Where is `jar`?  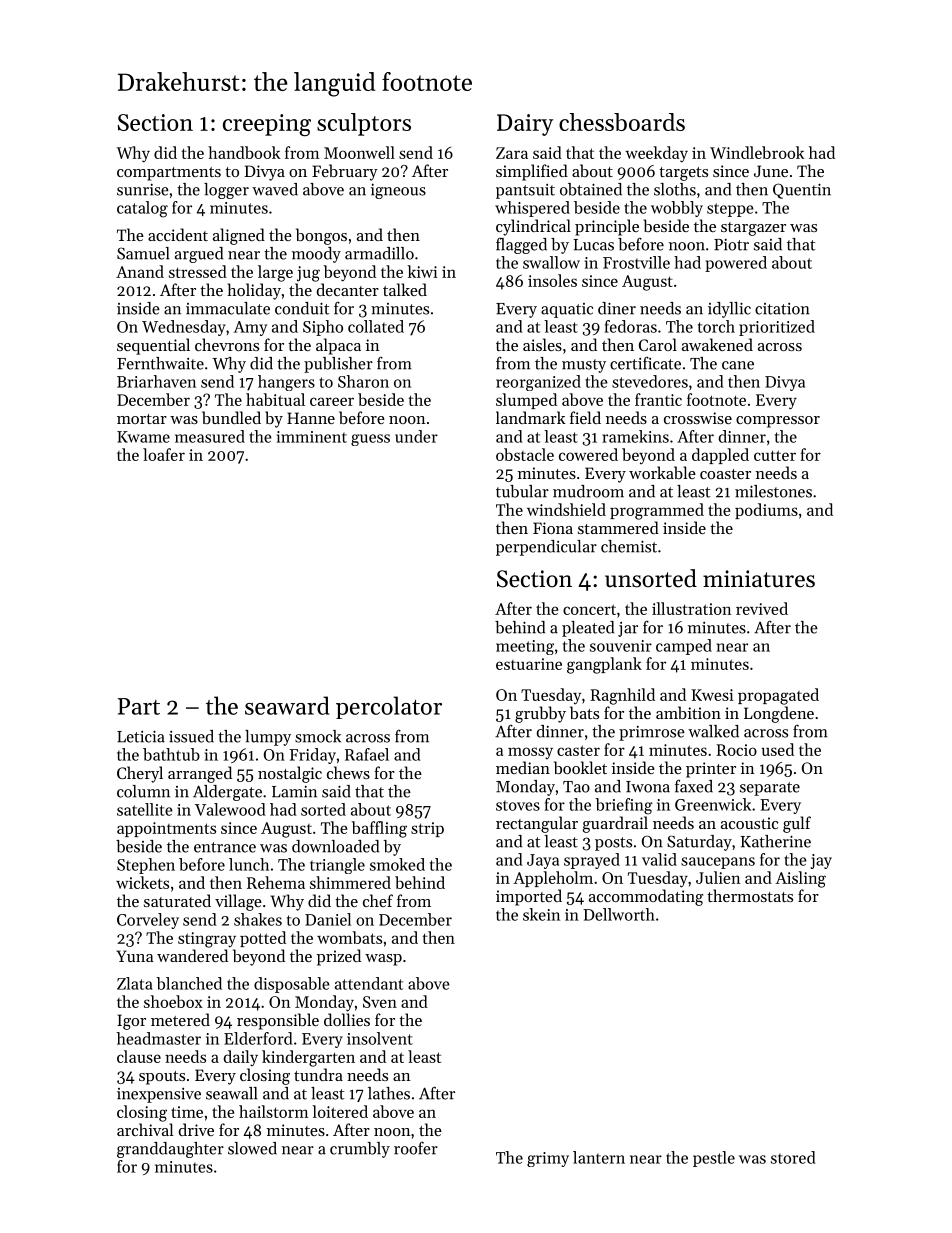
jar is located at coordinates (628, 629).
